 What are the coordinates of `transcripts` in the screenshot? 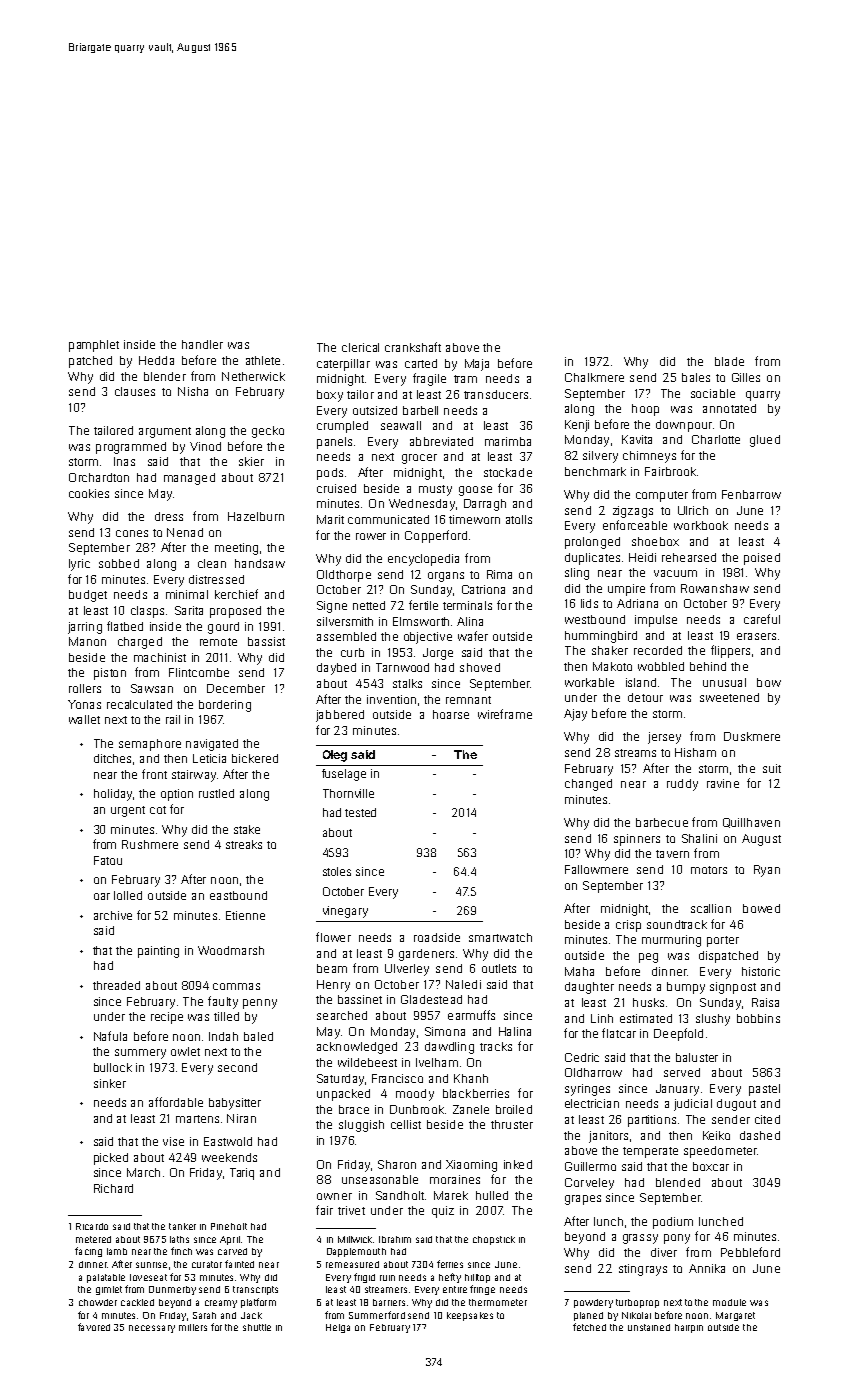 It's located at (255, 1290).
